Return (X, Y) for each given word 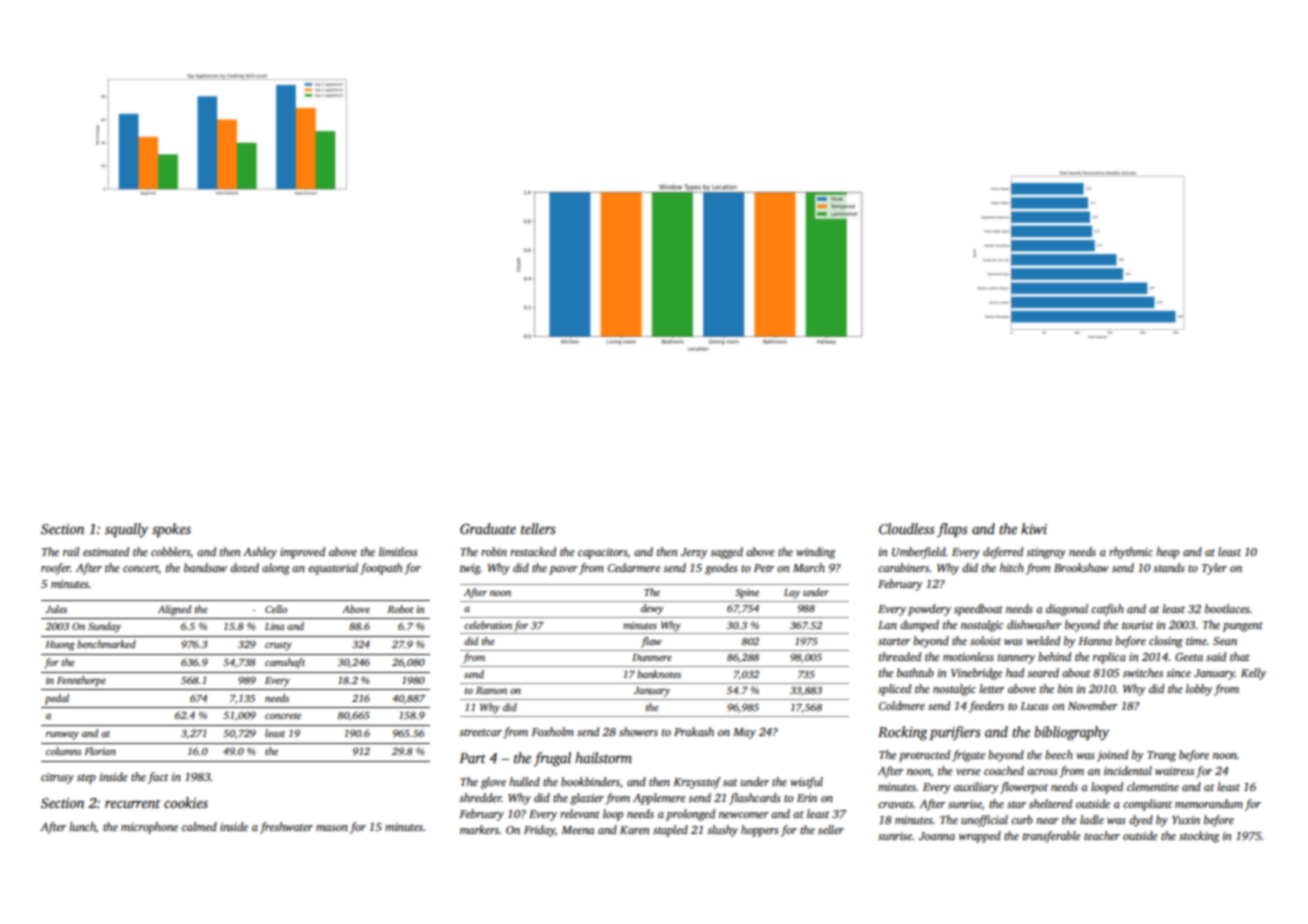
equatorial (333, 569)
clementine (1153, 786)
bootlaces (1227, 608)
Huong (60, 646)
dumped (919, 626)
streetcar (480, 732)
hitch (1012, 567)
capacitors (602, 553)
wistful (806, 783)
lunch (83, 827)
